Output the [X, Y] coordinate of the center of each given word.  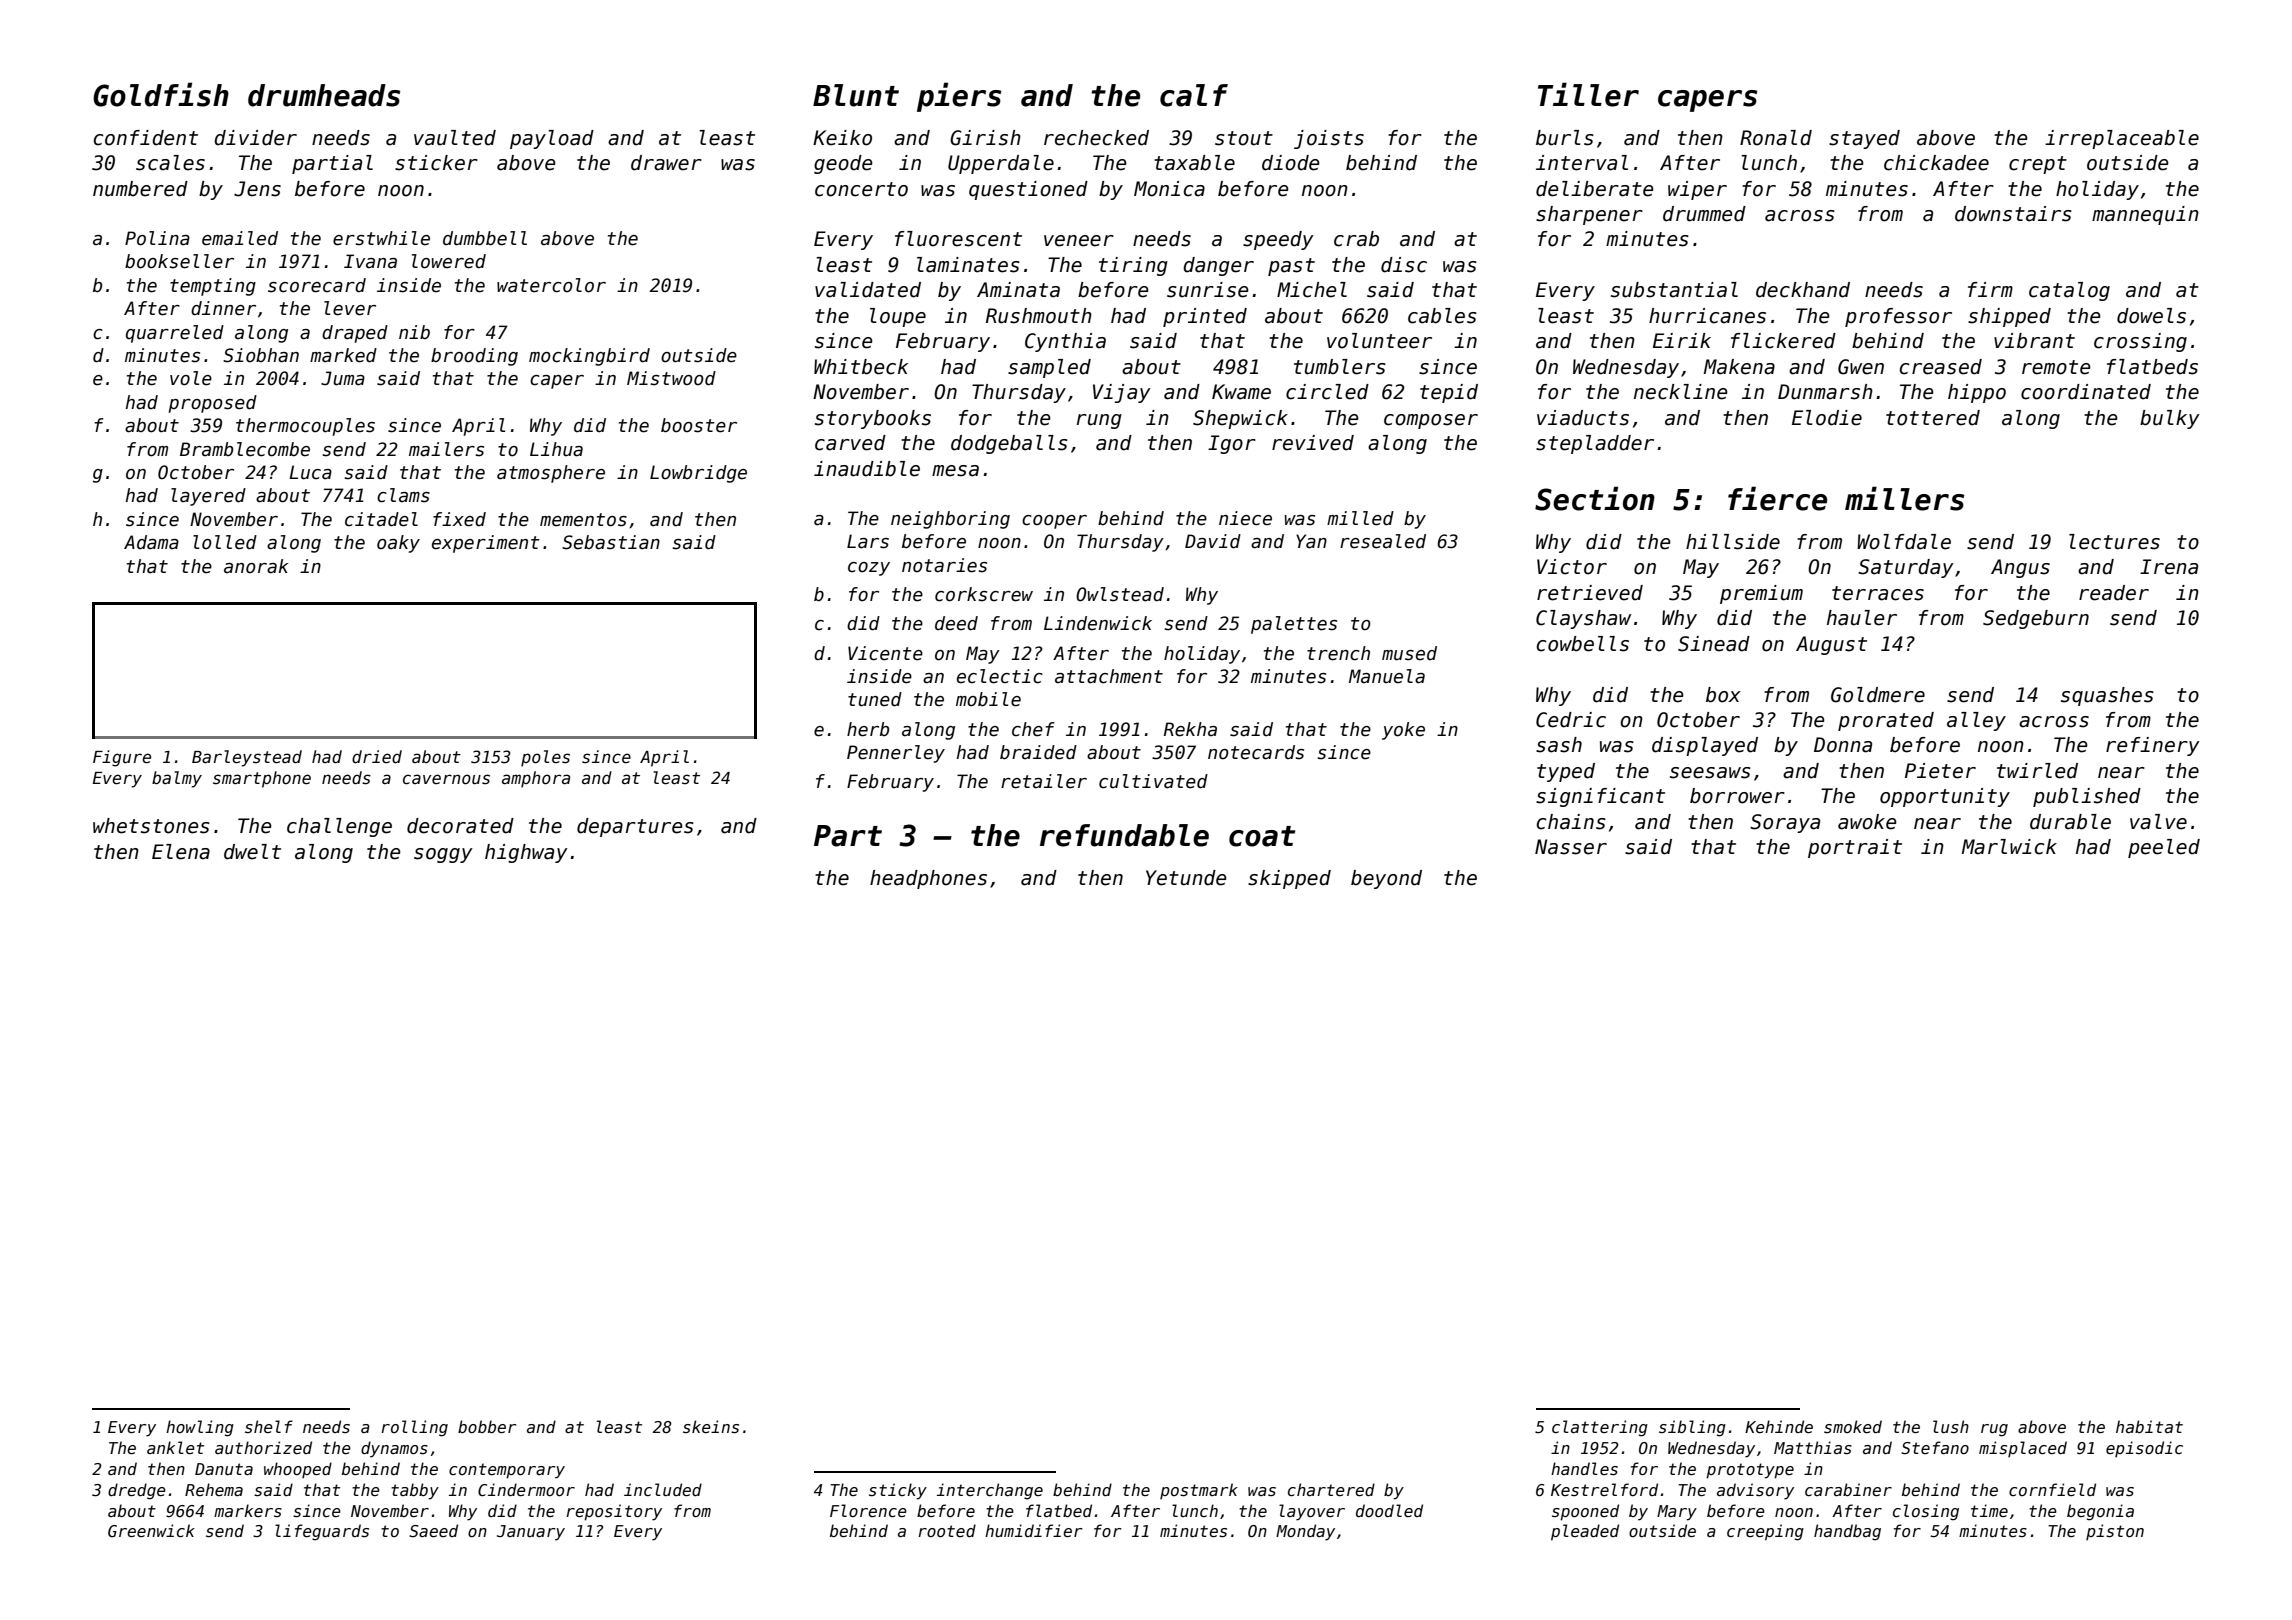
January [531, 1533]
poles [545, 758]
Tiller [1588, 94]
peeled [2164, 848]
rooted [947, 1530]
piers [959, 97]
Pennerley [896, 754]
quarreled [175, 334]
